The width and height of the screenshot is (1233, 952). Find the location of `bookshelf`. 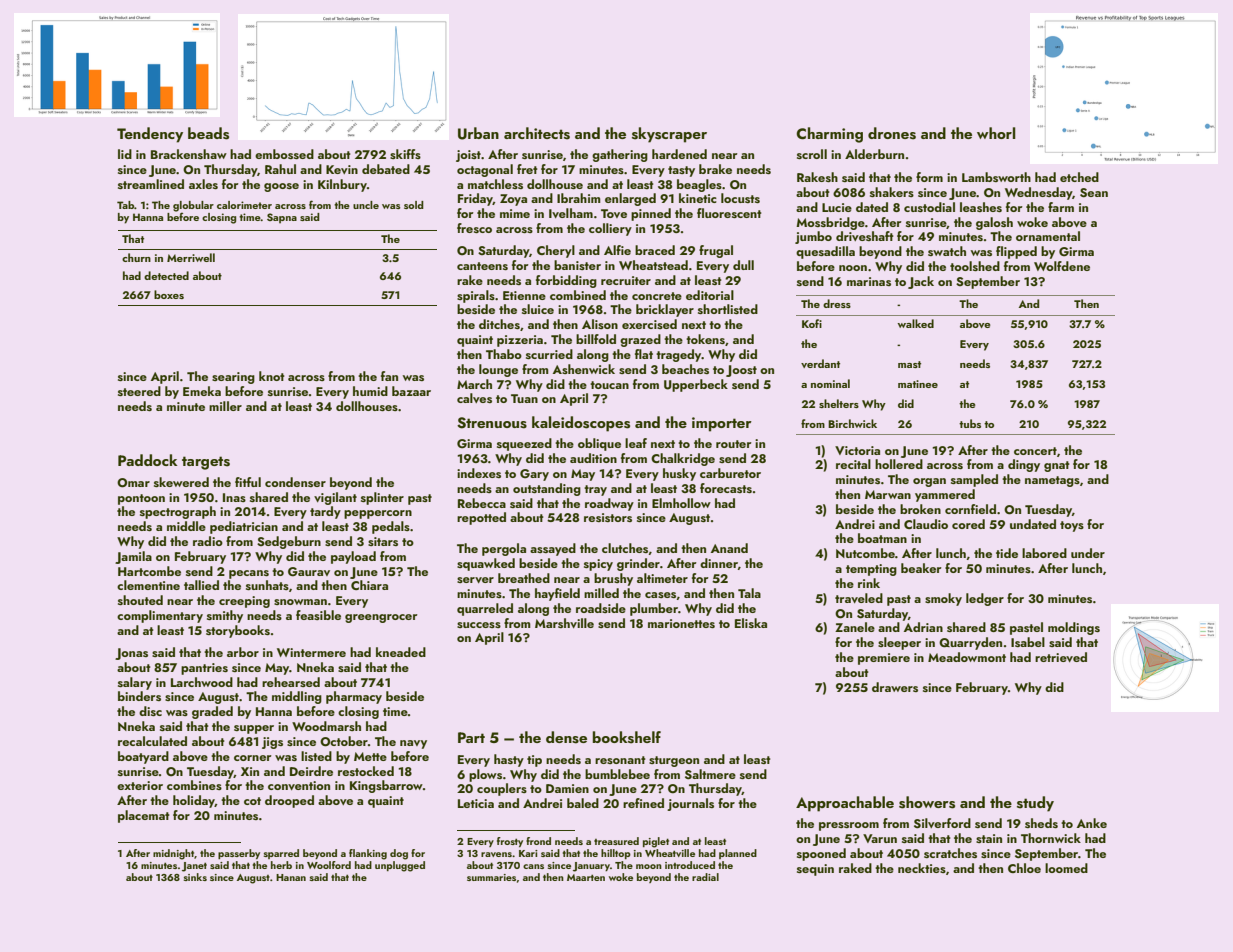

bookshelf is located at coordinates (627, 737).
